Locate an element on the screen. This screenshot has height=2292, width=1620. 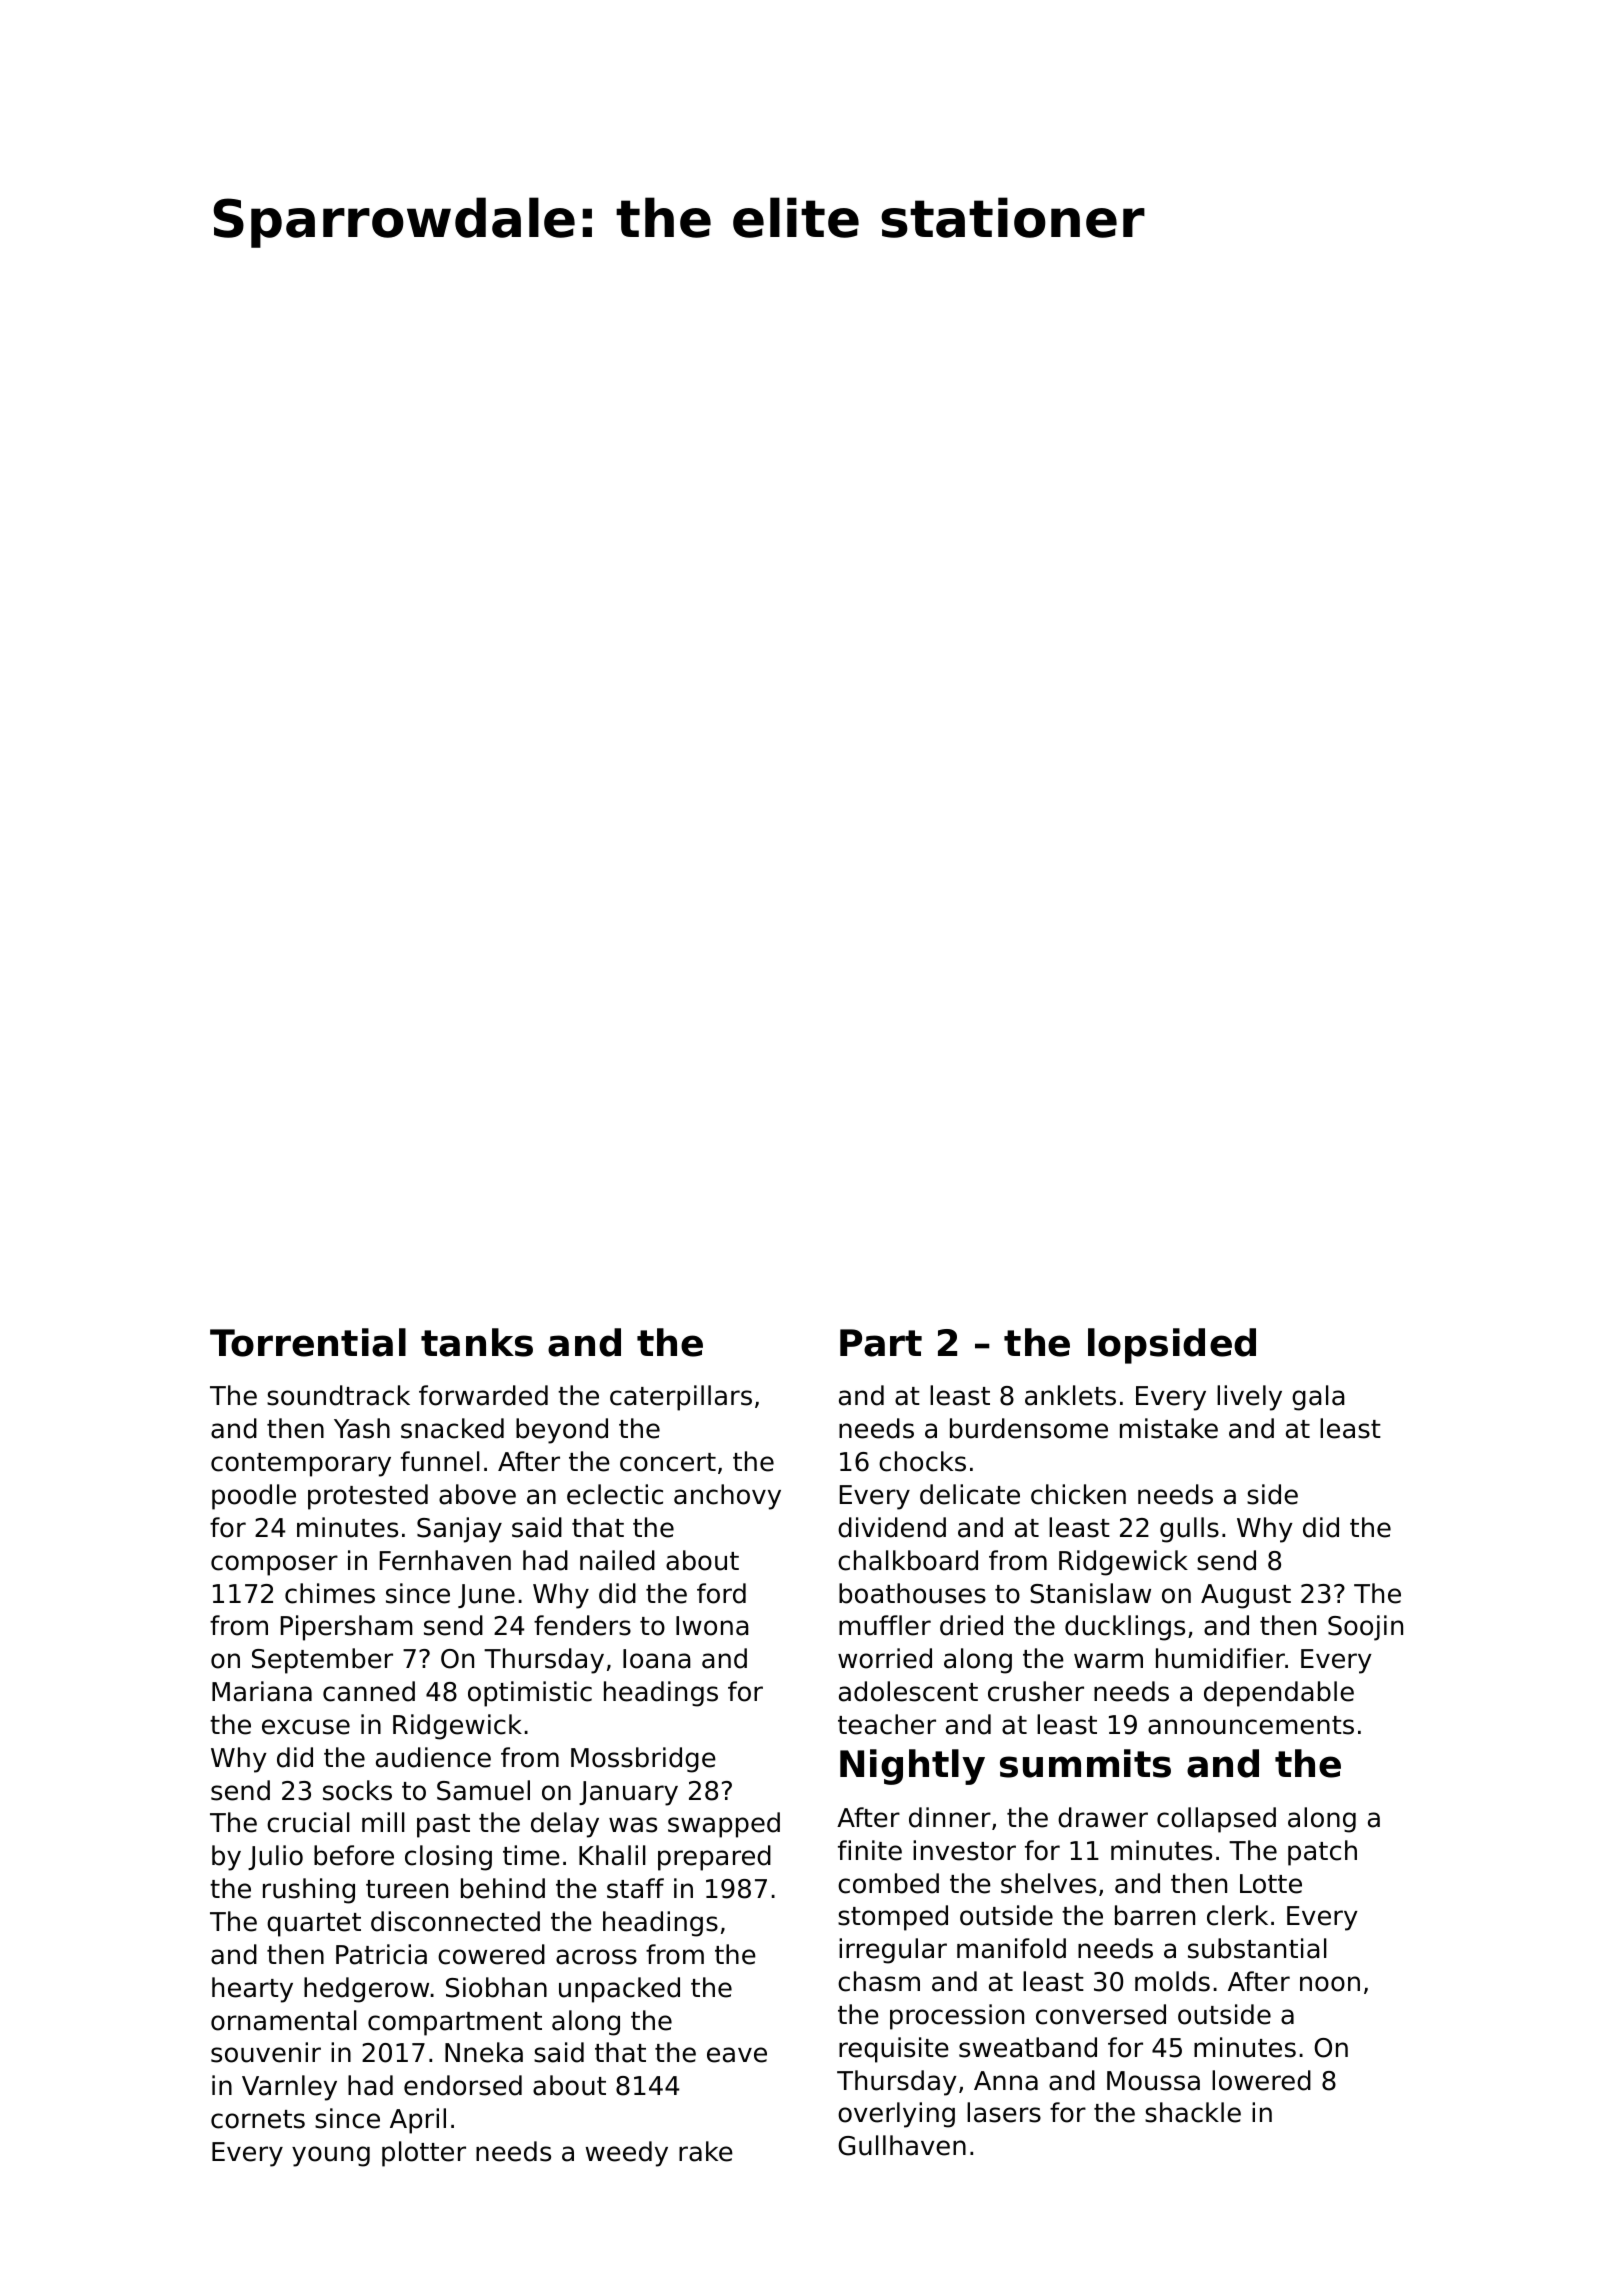
cornets is located at coordinates (258, 2119).
